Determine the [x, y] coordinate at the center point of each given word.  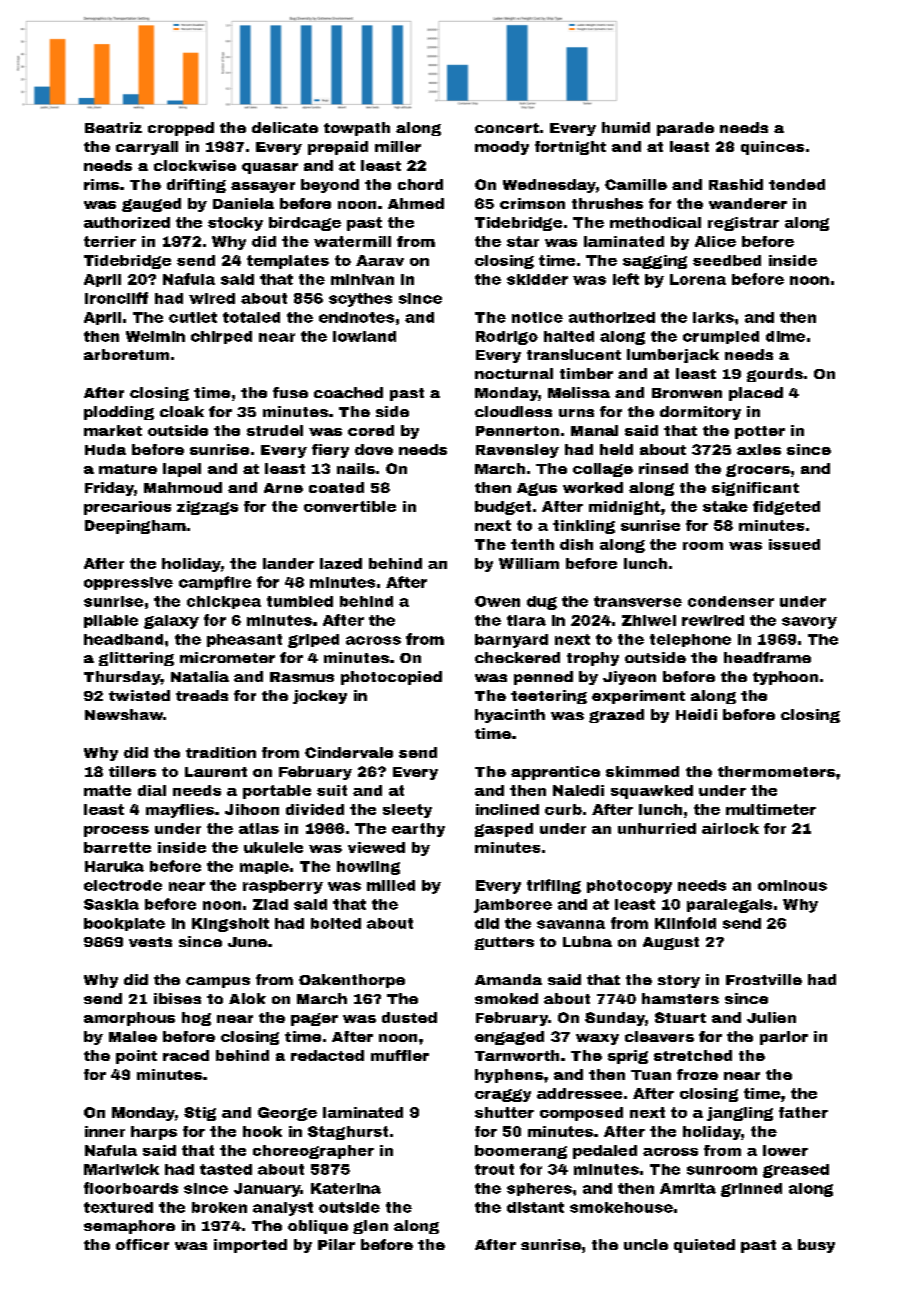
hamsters [680, 998]
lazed [341, 563]
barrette [117, 847]
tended [797, 184]
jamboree [513, 906]
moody [502, 148]
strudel [275, 430]
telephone [690, 640]
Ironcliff [116, 298]
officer [142, 1244]
